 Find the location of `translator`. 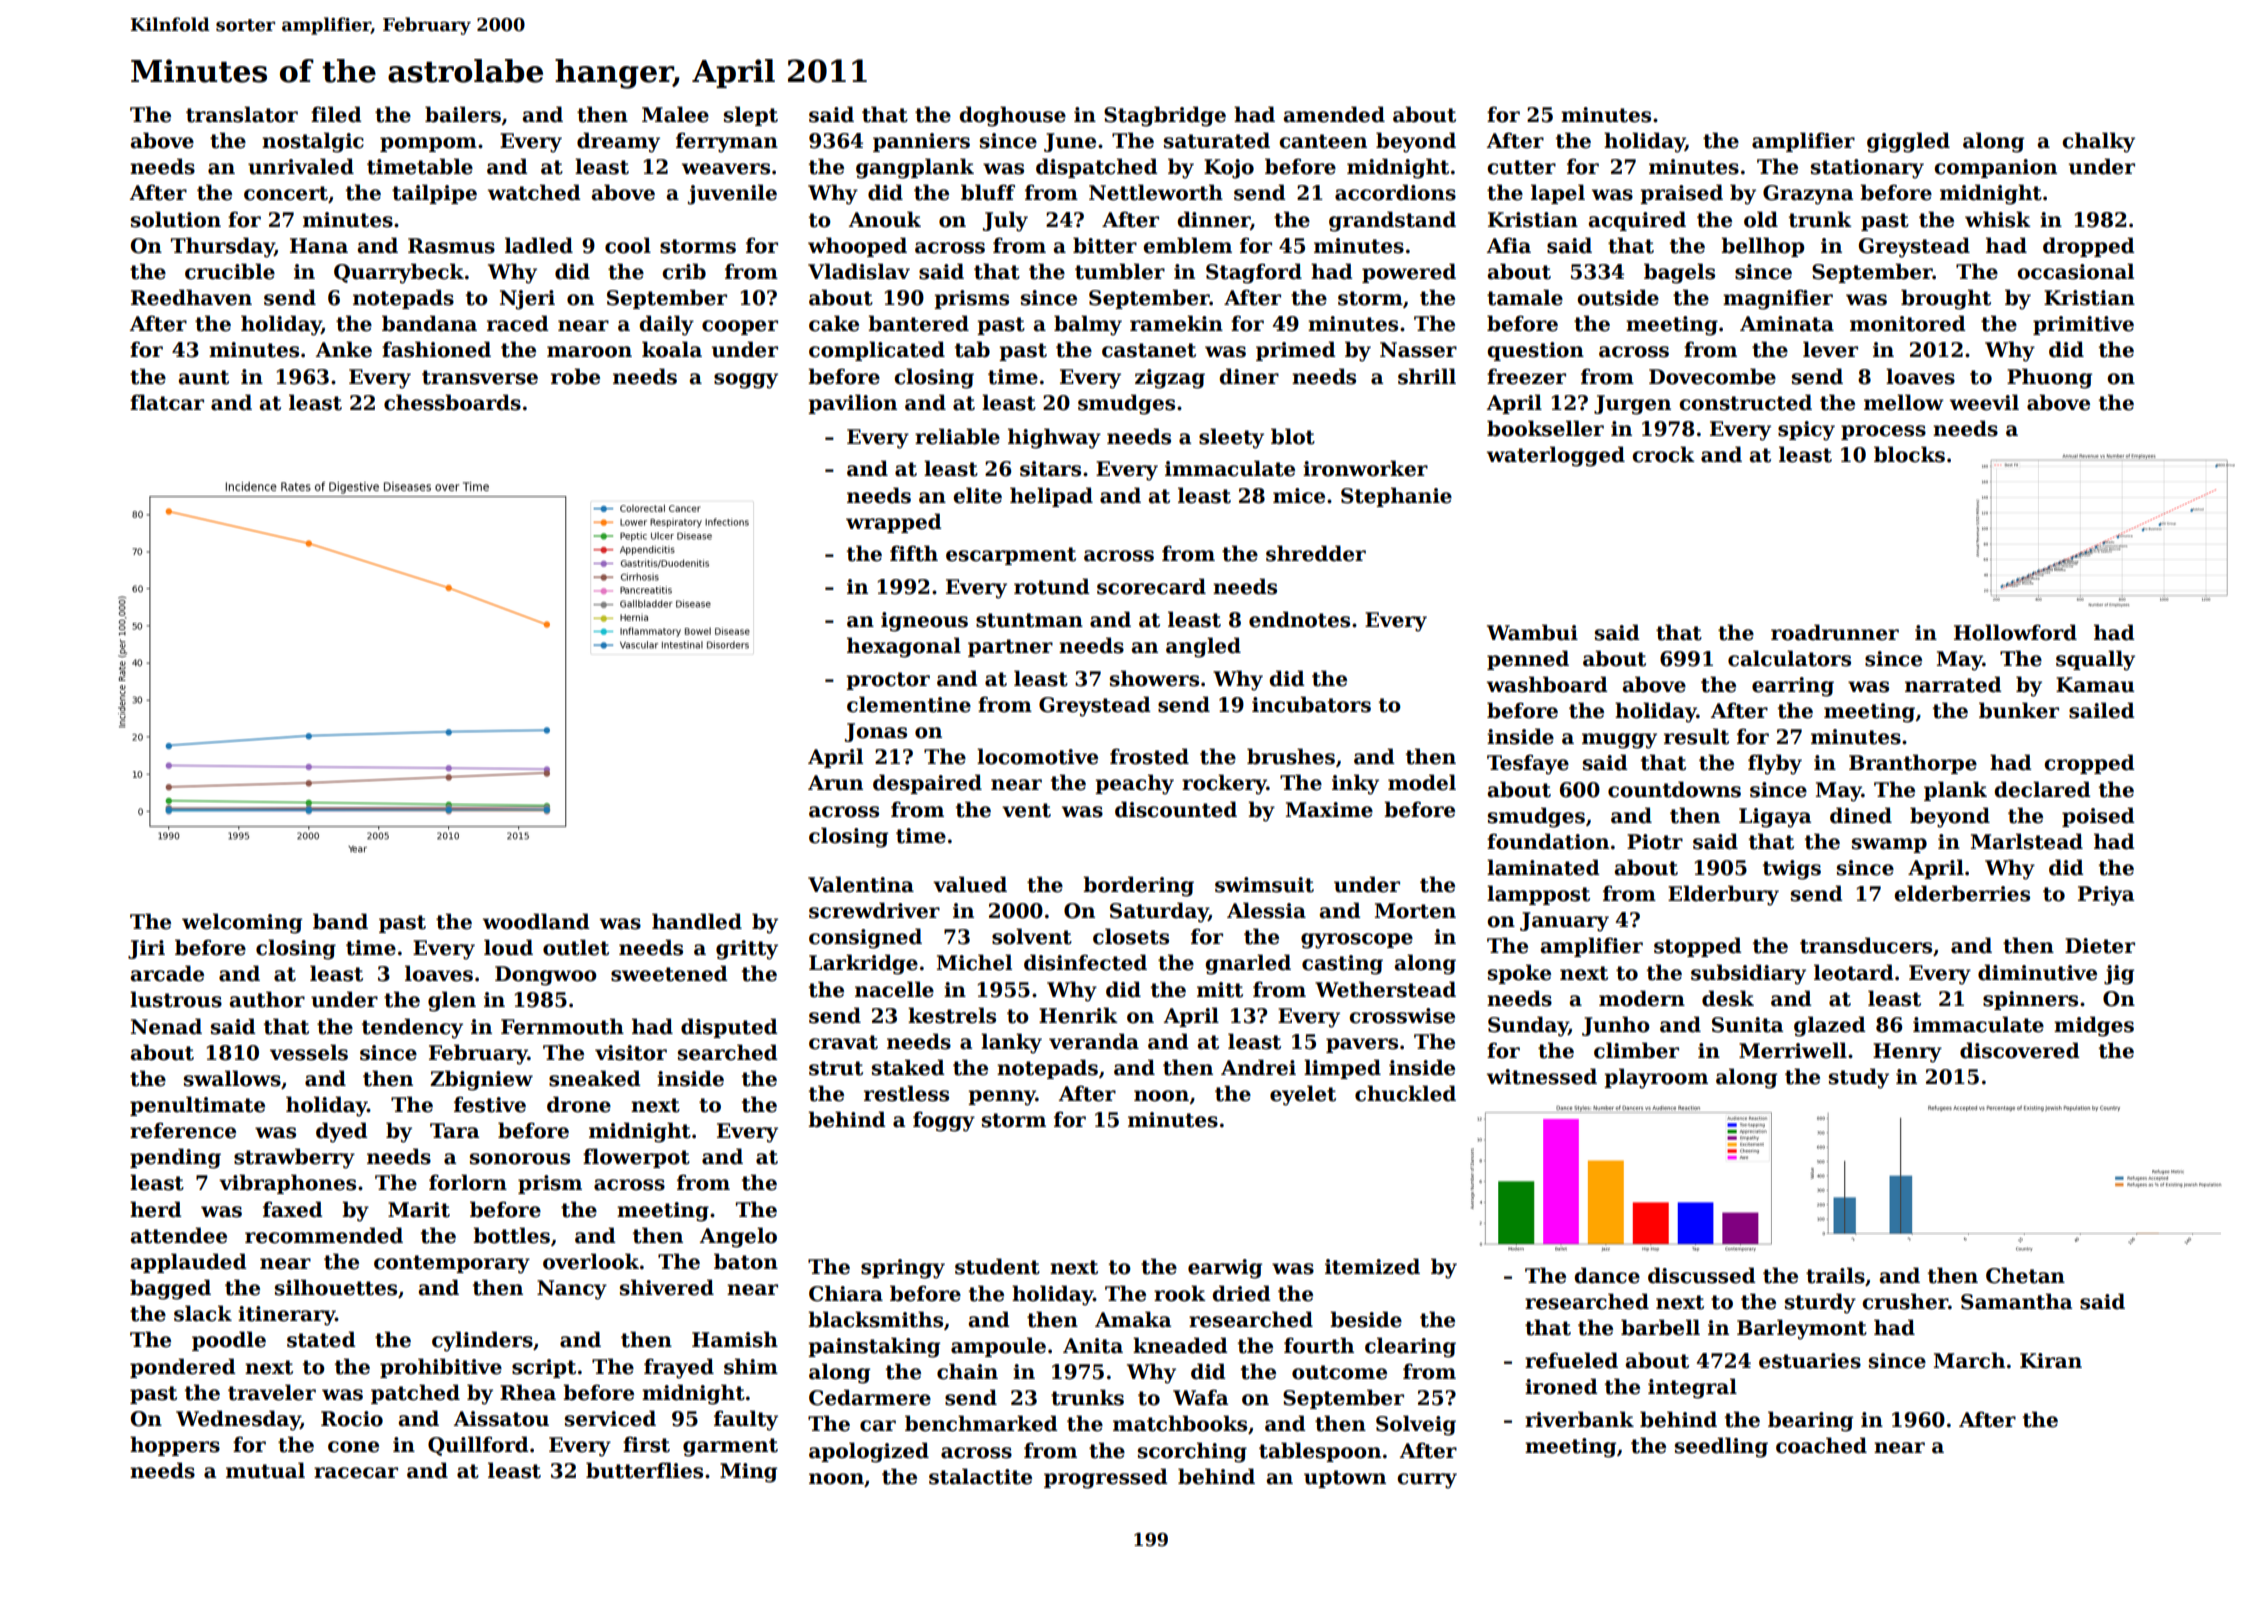

translator is located at coordinates (242, 114).
